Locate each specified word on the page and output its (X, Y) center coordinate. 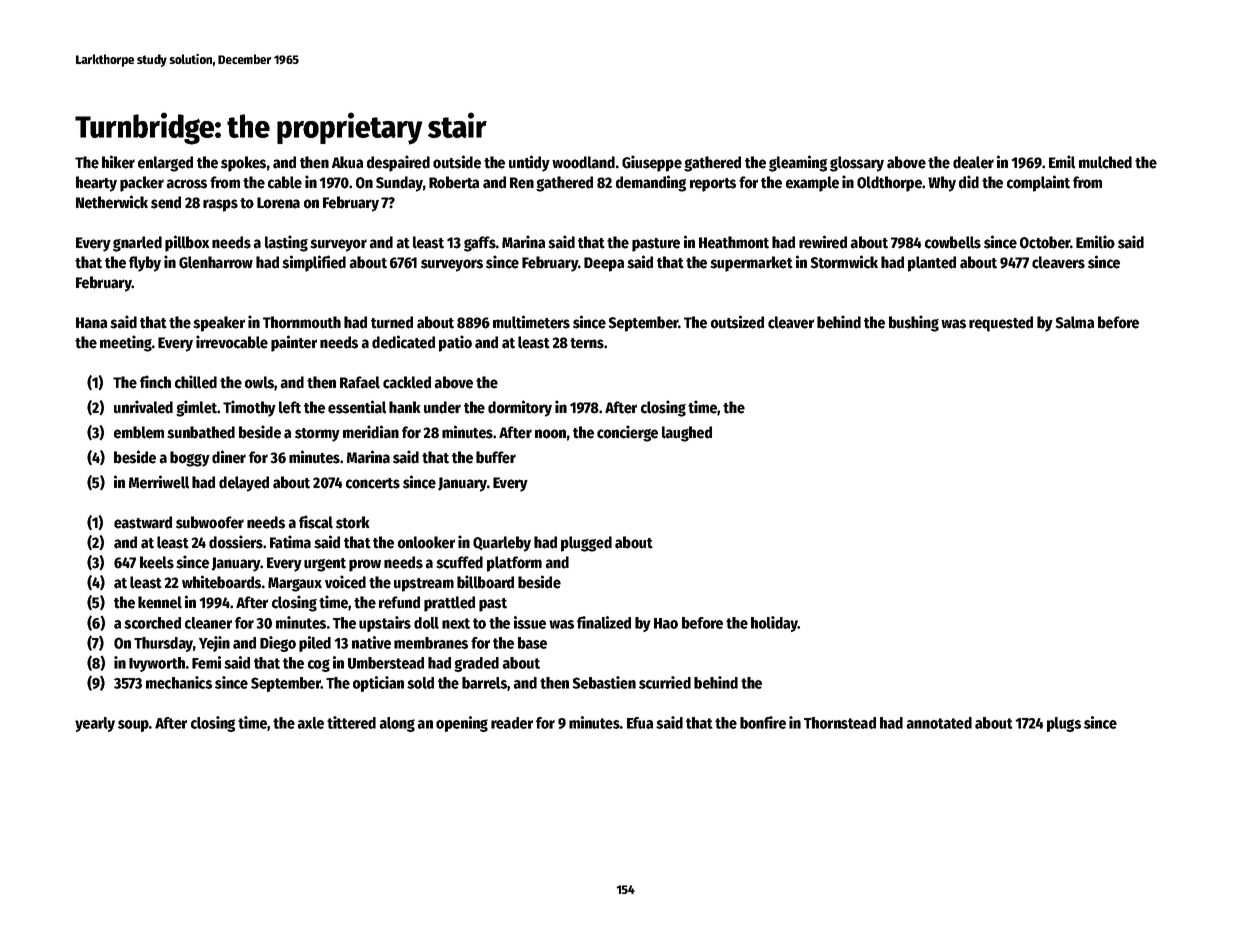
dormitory (520, 408)
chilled (196, 382)
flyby (145, 264)
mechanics (179, 682)
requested (1001, 324)
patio (455, 343)
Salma (1074, 322)
